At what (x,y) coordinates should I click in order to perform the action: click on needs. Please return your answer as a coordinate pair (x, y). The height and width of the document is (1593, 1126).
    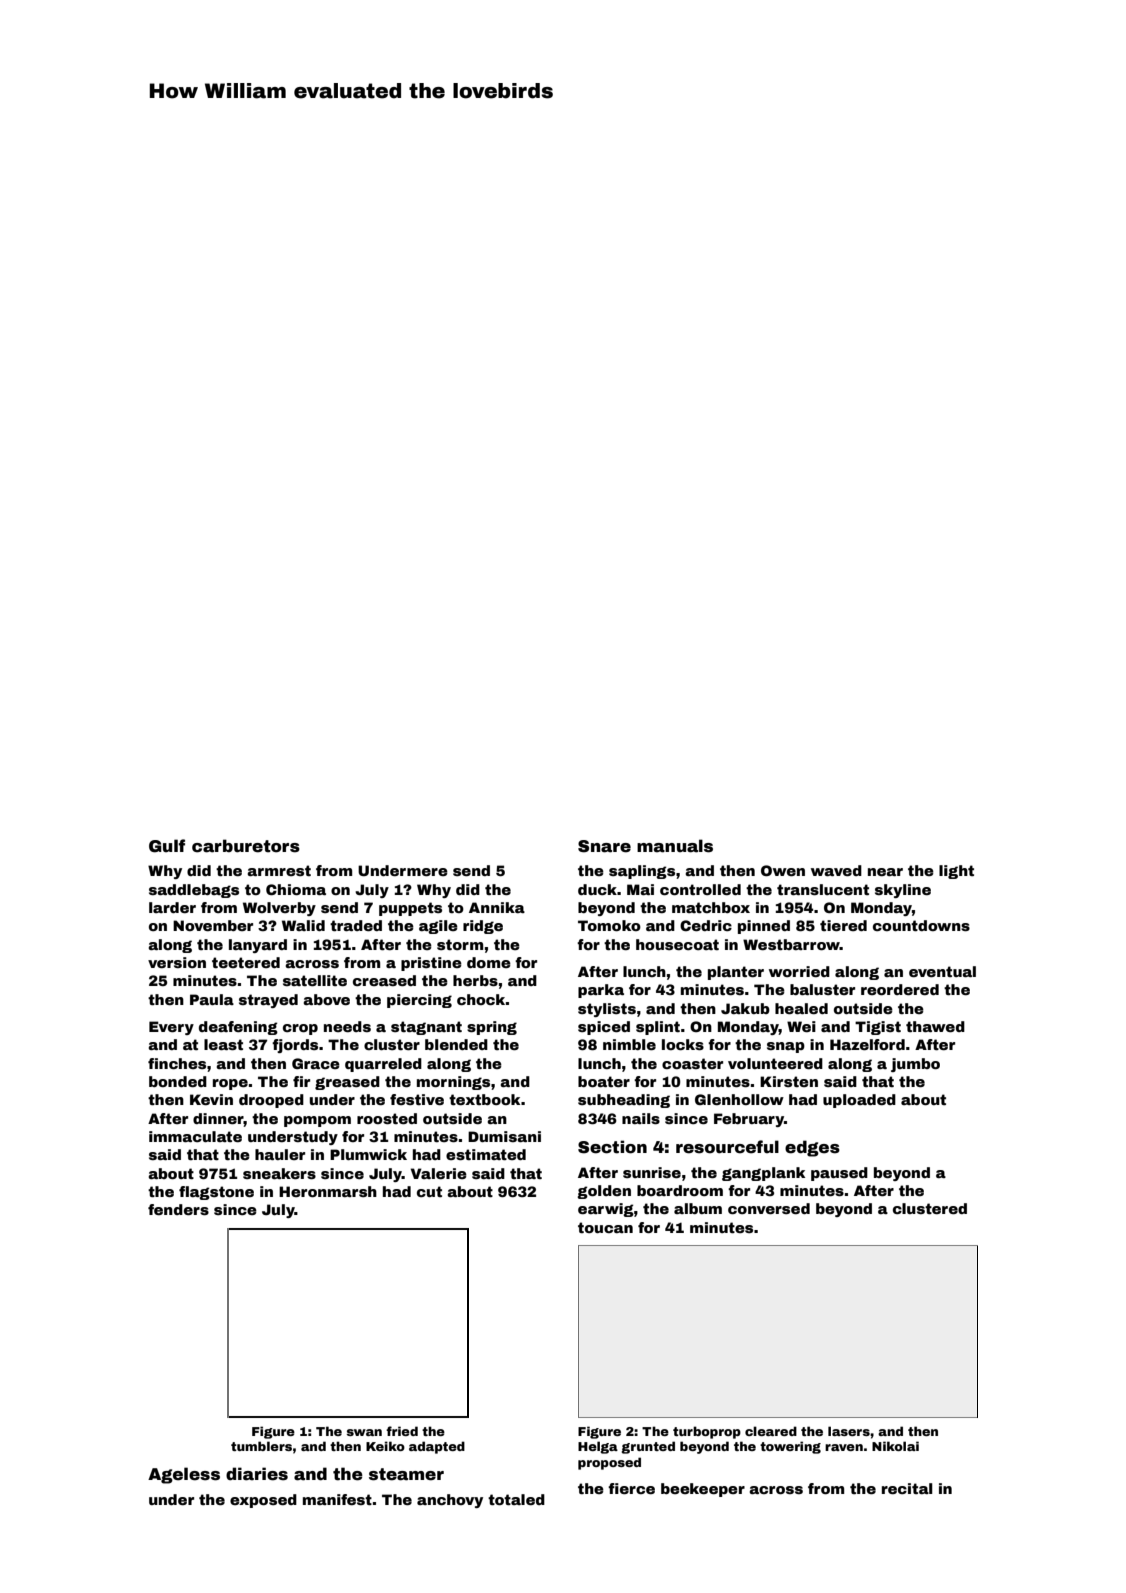
    Looking at the image, I should click on (347, 1026).
